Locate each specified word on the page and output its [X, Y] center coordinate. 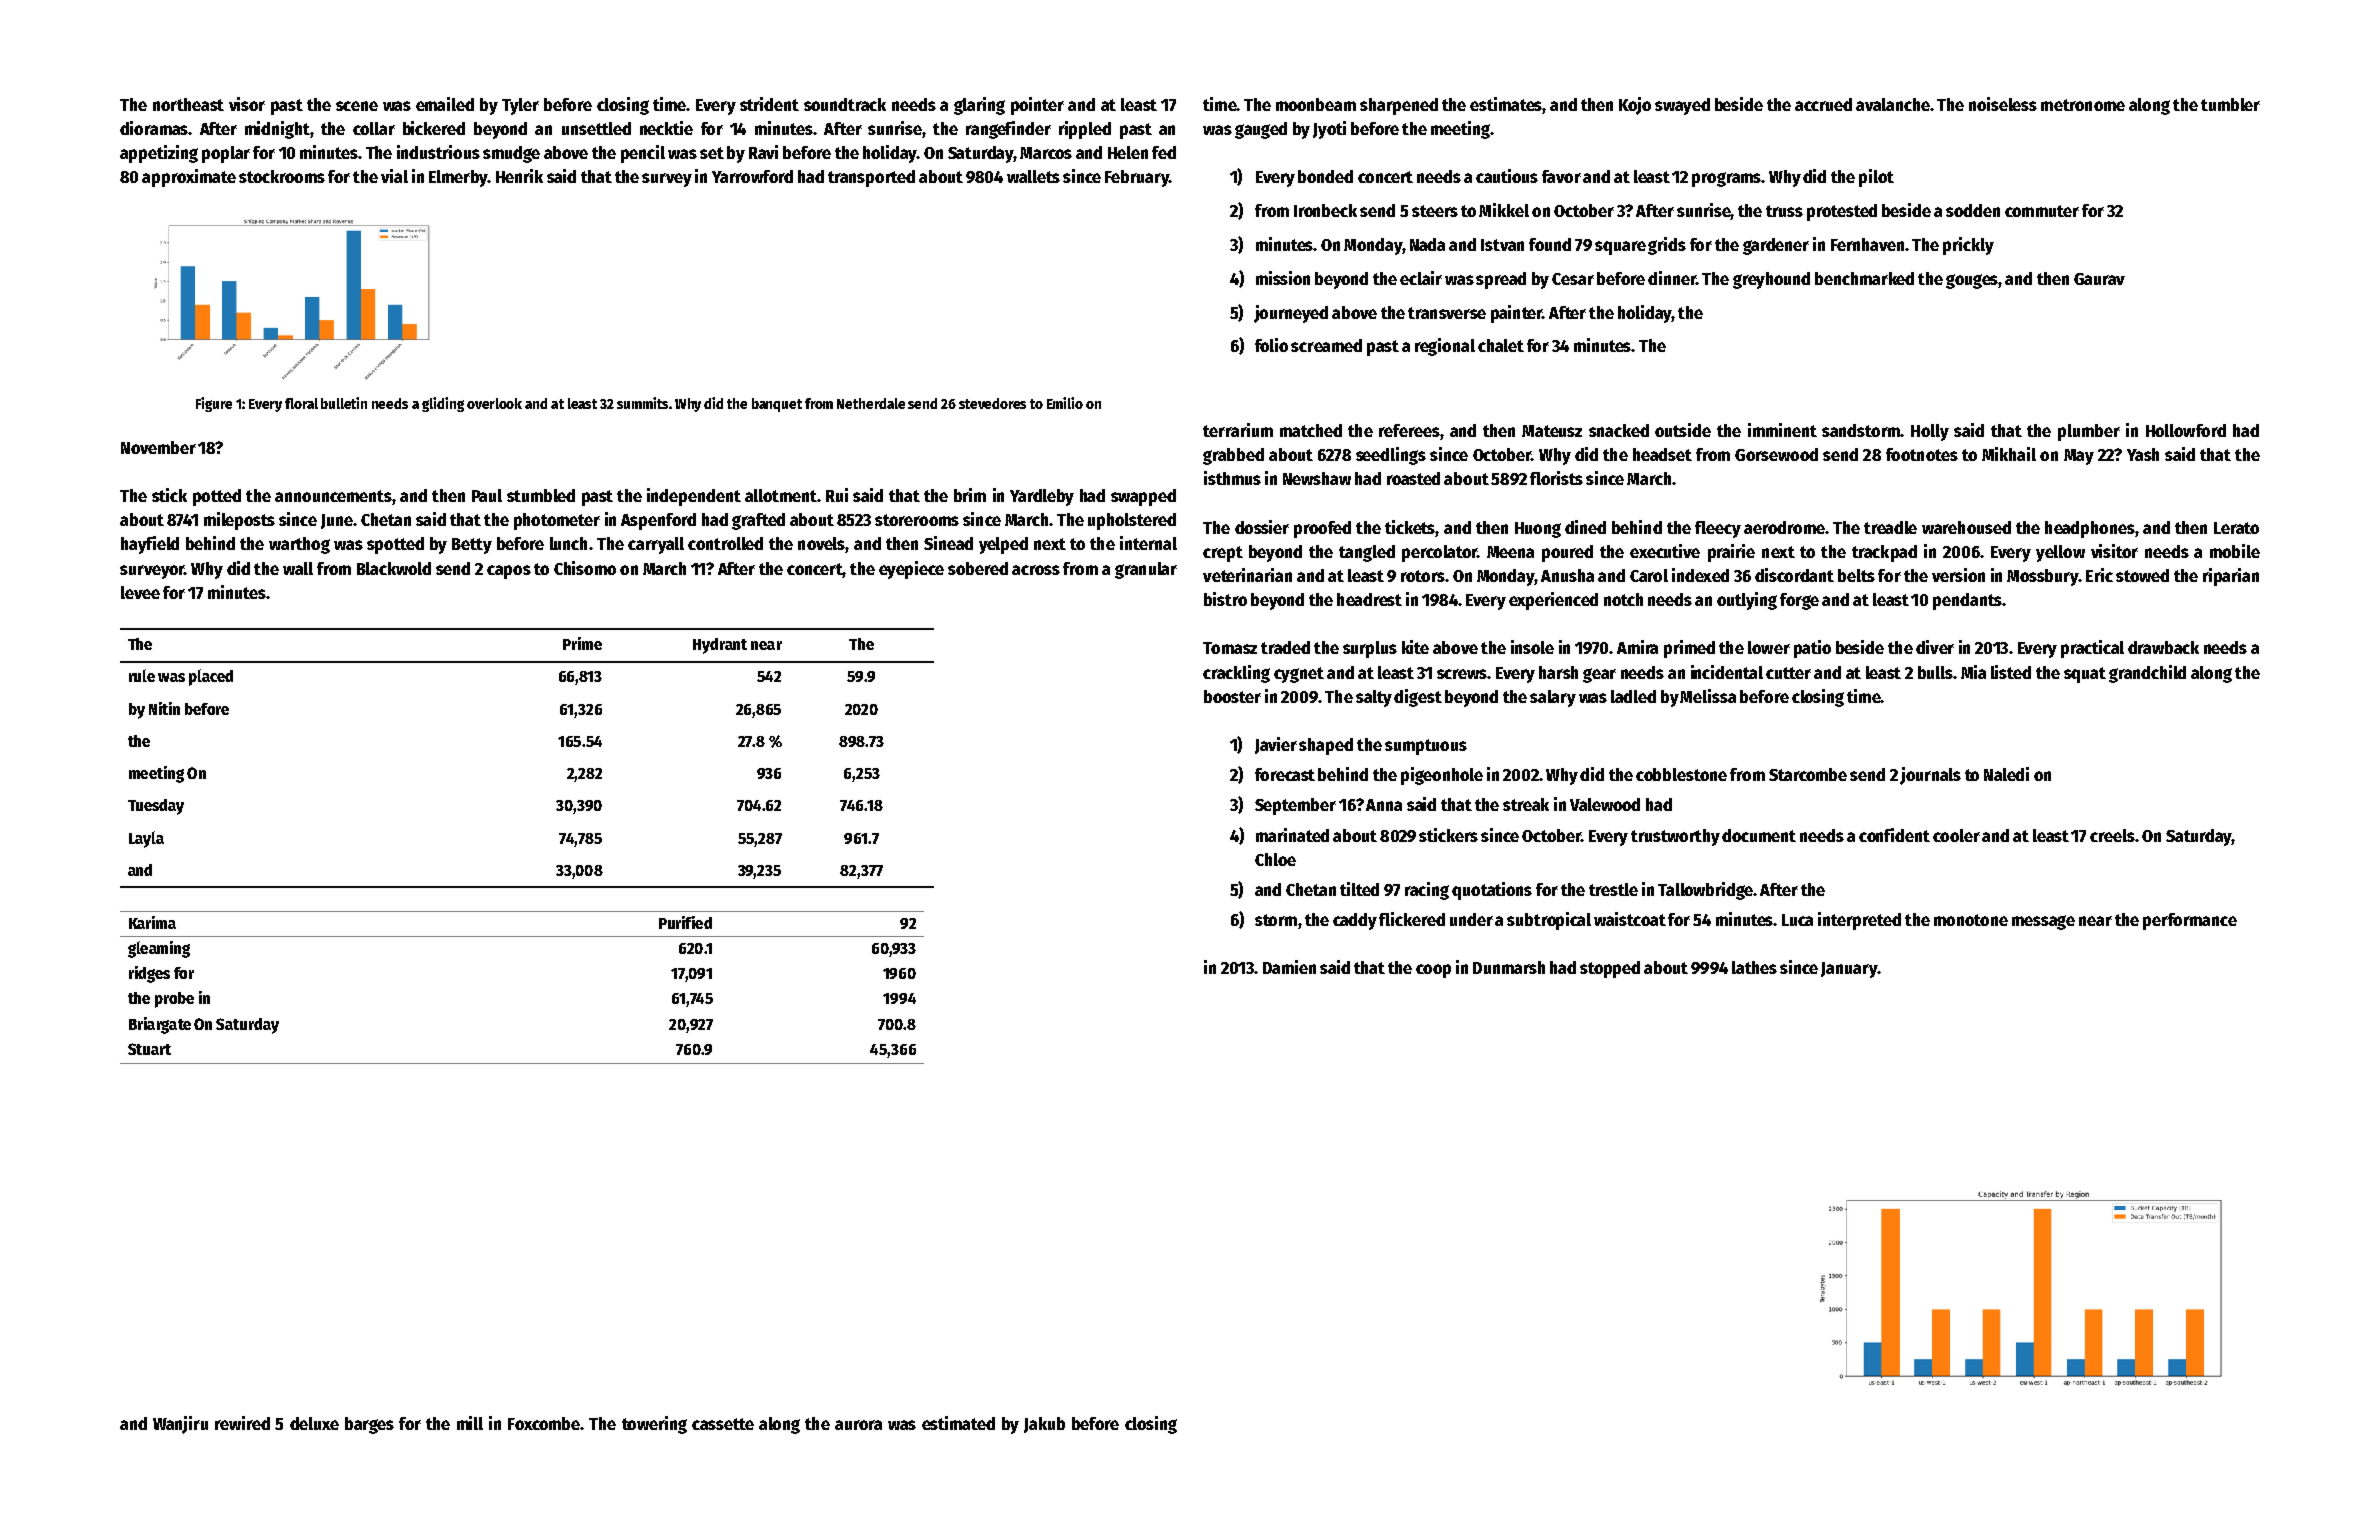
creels [2112, 835]
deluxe [314, 1423]
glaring [979, 106]
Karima [152, 922]
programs [1727, 179]
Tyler [520, 106]
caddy [1355, 921]
